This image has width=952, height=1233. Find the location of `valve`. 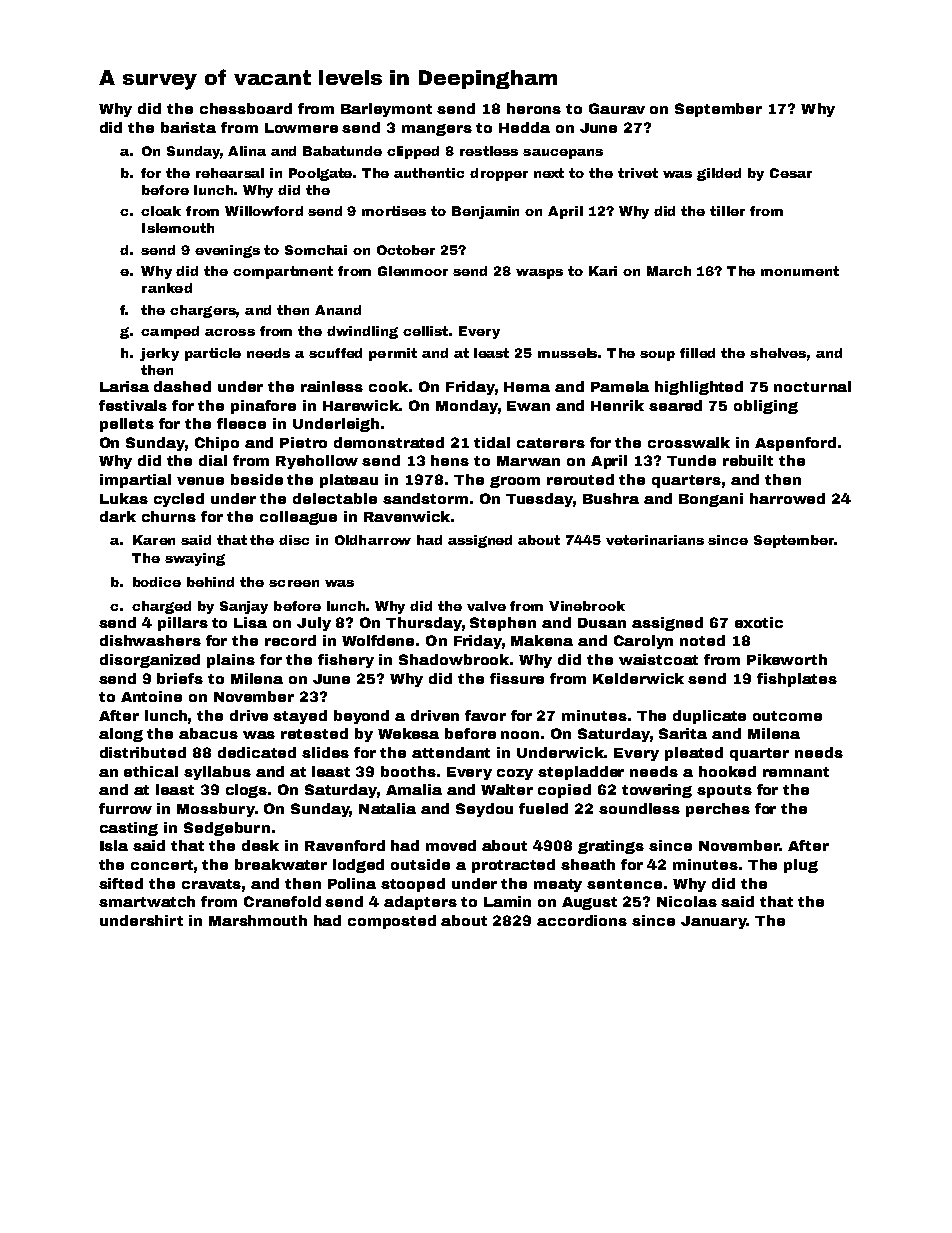

valve is located at coordinates (486, 606).
